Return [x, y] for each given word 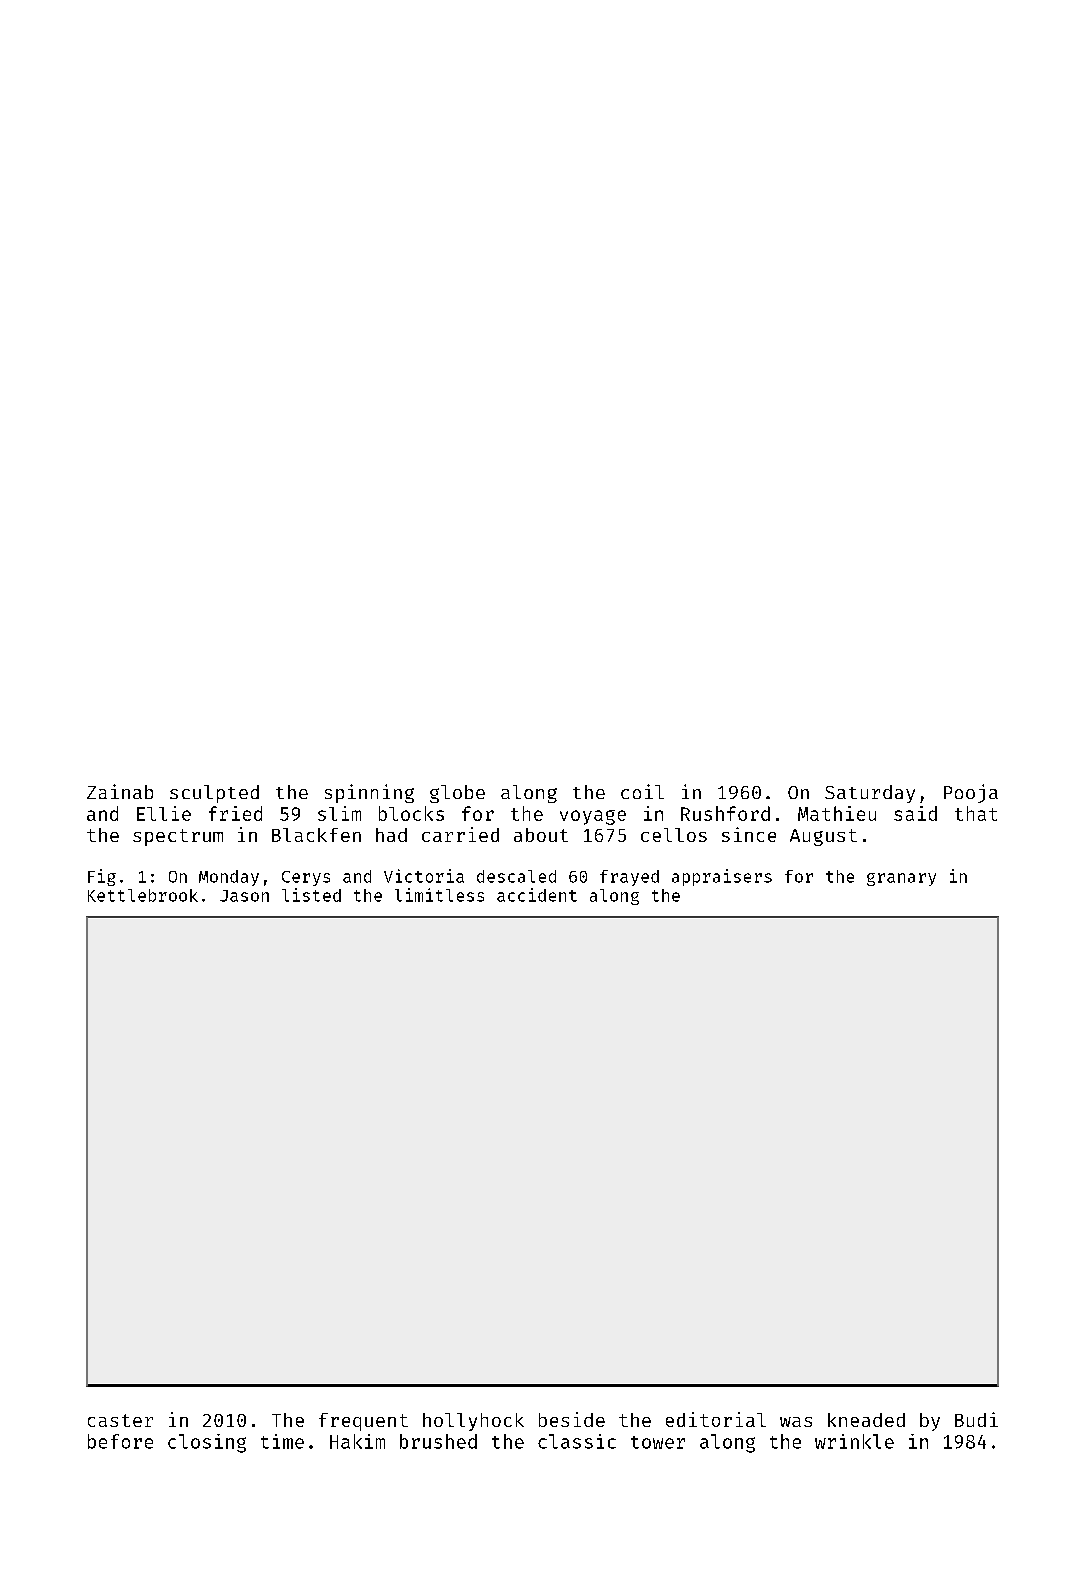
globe [457, 794]
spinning [369, 793]
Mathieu [837, 813]
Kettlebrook [143, 895]
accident [537, 895]
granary [901, 879]
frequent [363, 1422]
